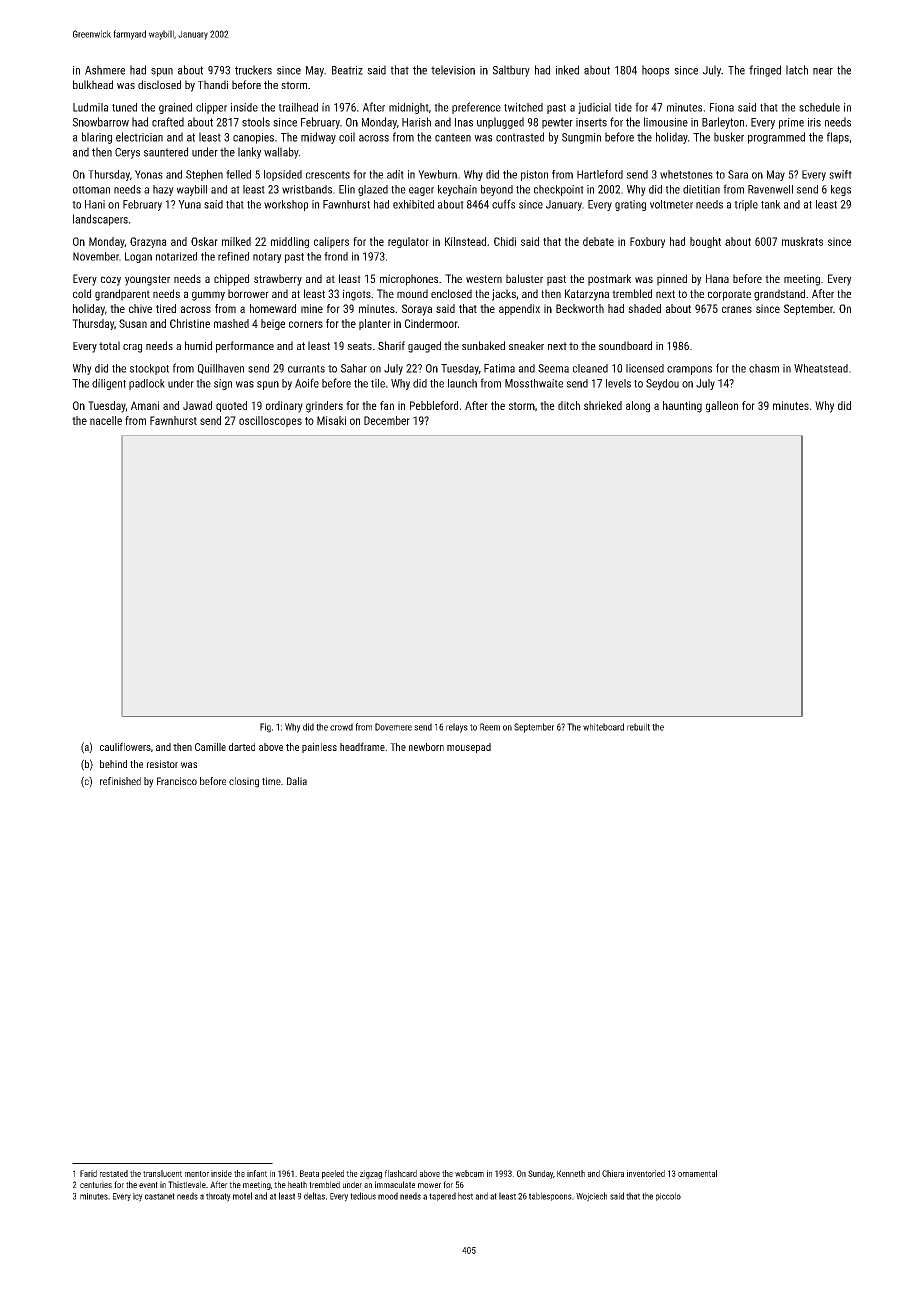 Image resolution: width=924 pixels, height=1308 pixels. What do you see at coordinates (378, 383) in the page?
I see `tile` at bounding box center [378, 383].
